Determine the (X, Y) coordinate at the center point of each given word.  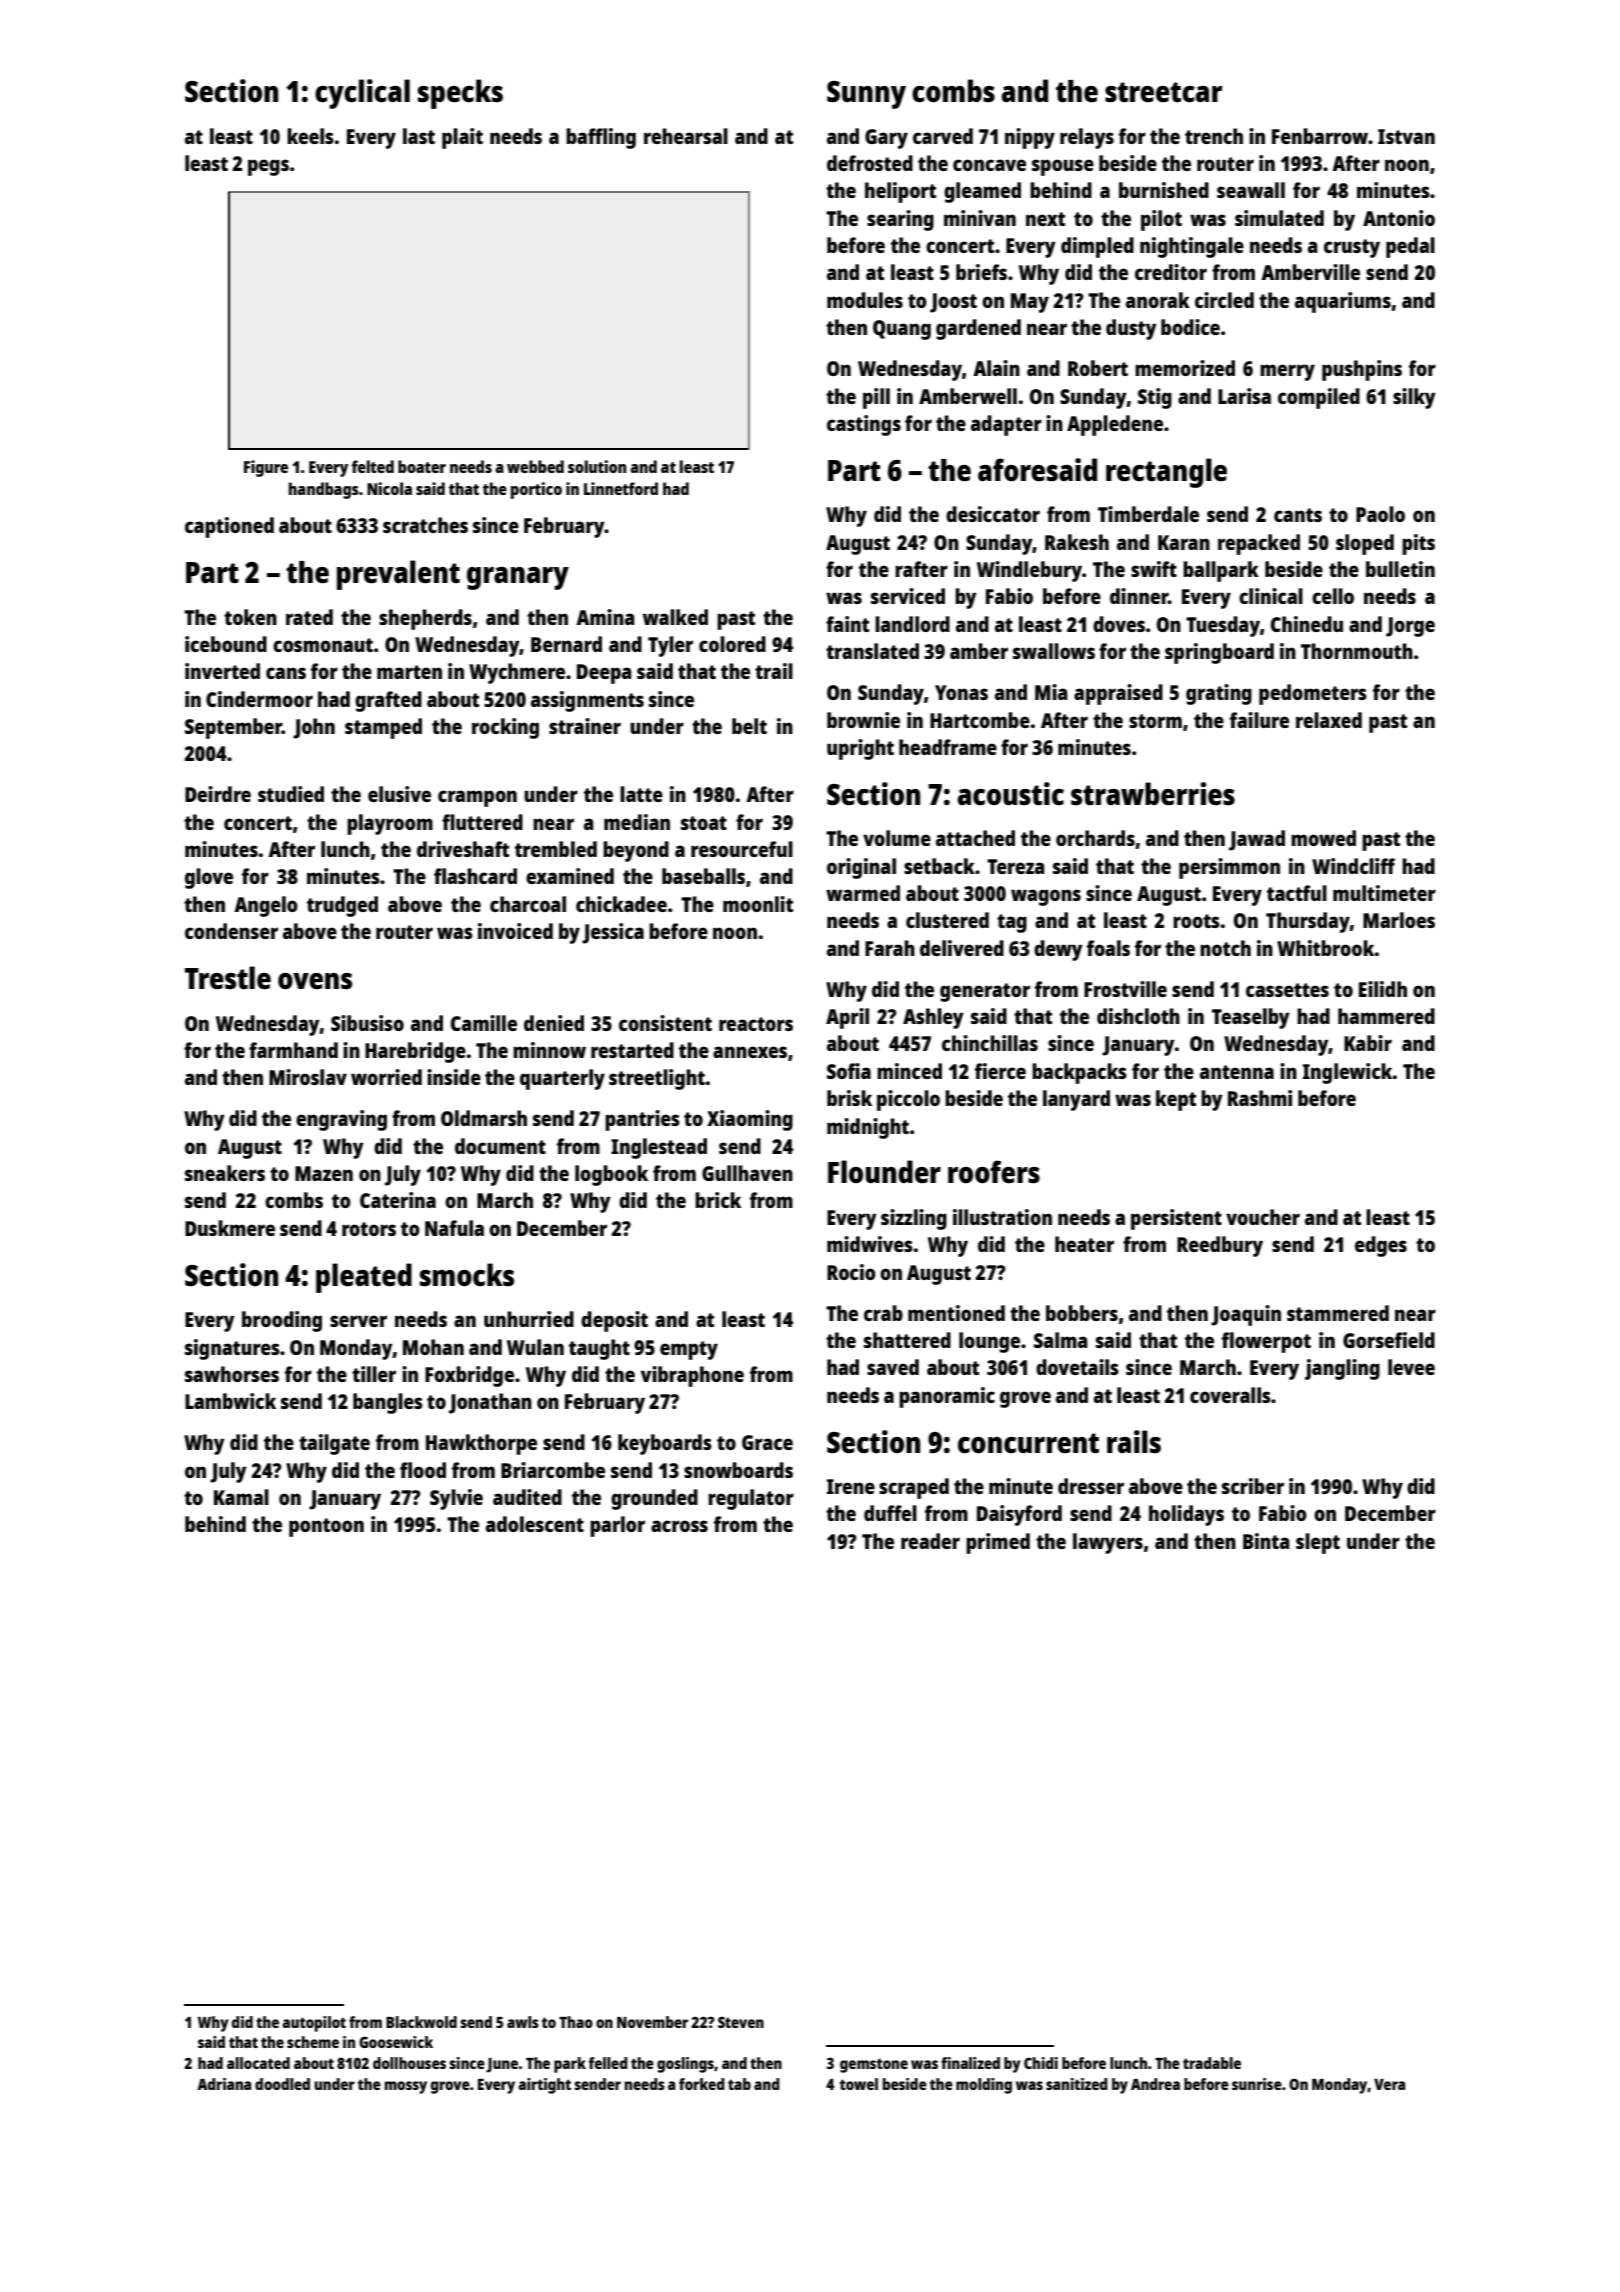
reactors (756, 1024)
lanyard (1076, 1100)
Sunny (866, 95)
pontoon (326, 1527)
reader (930, 1541)
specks (460, 94)
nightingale (1192, 247)
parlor (617, 1526)
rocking (505, 728)
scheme (313, 2042)
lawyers (1108, 1543)
